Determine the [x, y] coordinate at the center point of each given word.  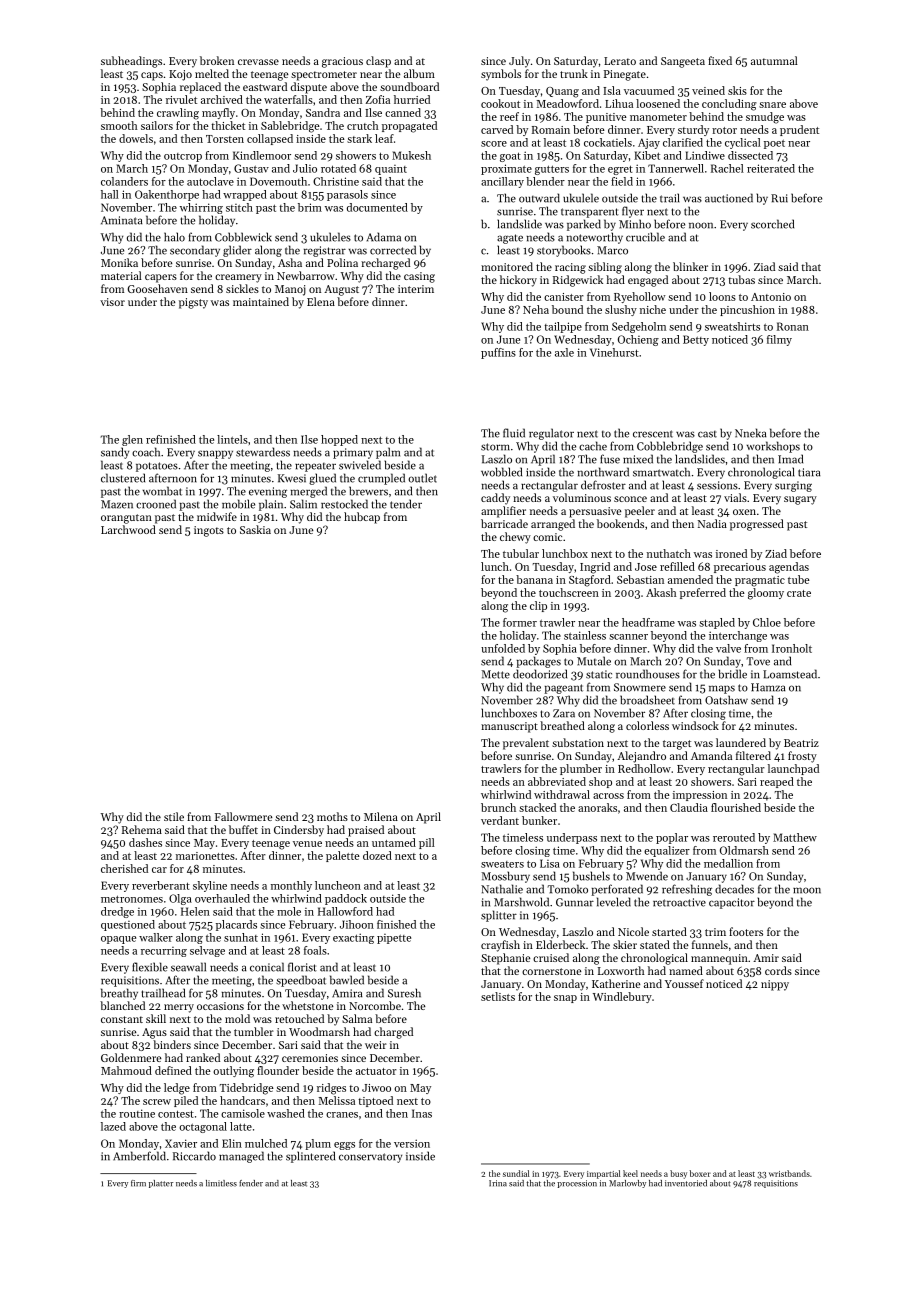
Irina [498, 1183]
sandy [115, 453]
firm [138, 1183]
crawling [178, 114]
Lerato [620, 61]
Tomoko [568, 889]
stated [655, 944]
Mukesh [411, 155]
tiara [809, 472]
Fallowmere [243, 816]
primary [353, 453]
